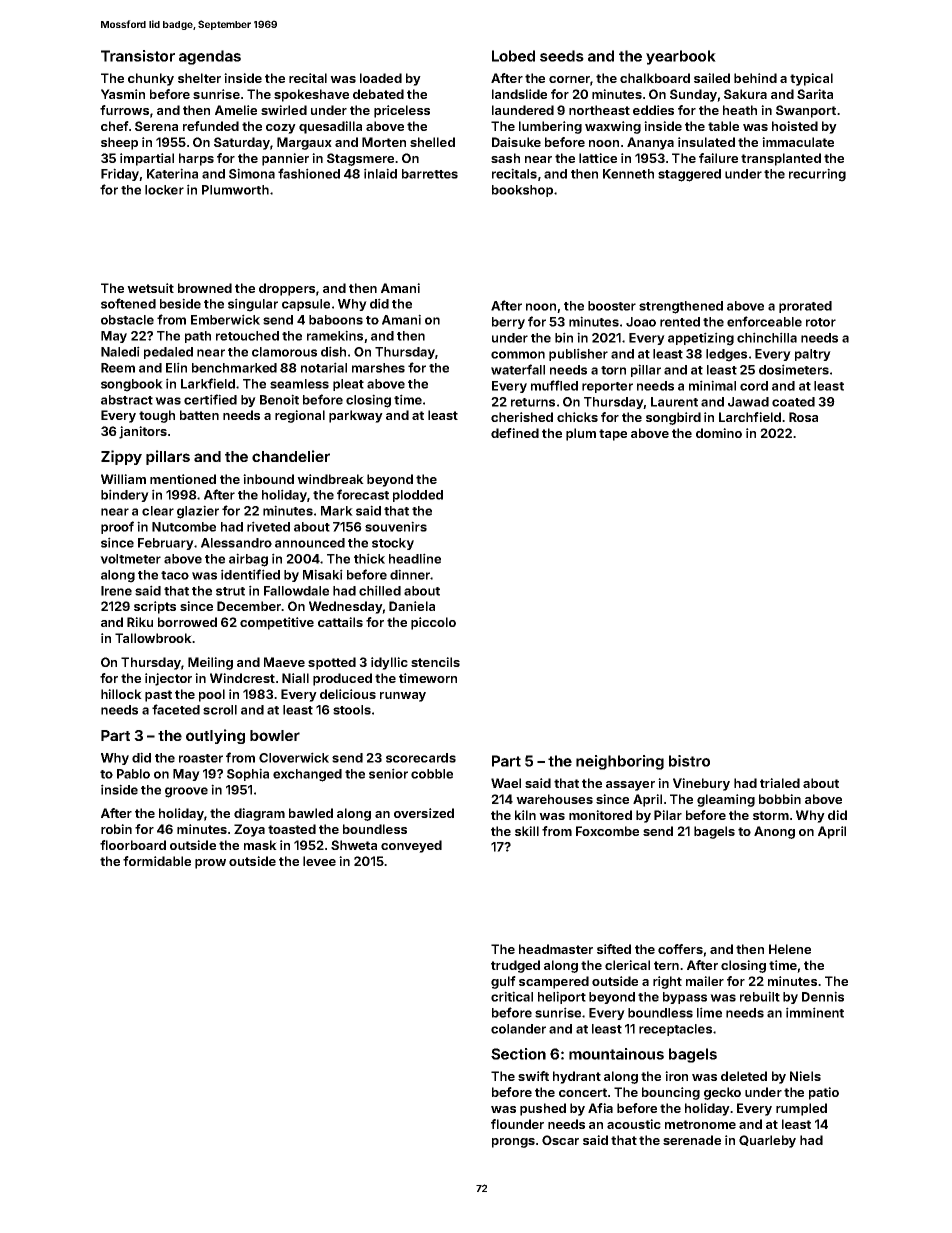 The width and height of the page is (952, 1233). Describe the element at coordinates (513, 56) in the page. I see `Lobed` at that location.
